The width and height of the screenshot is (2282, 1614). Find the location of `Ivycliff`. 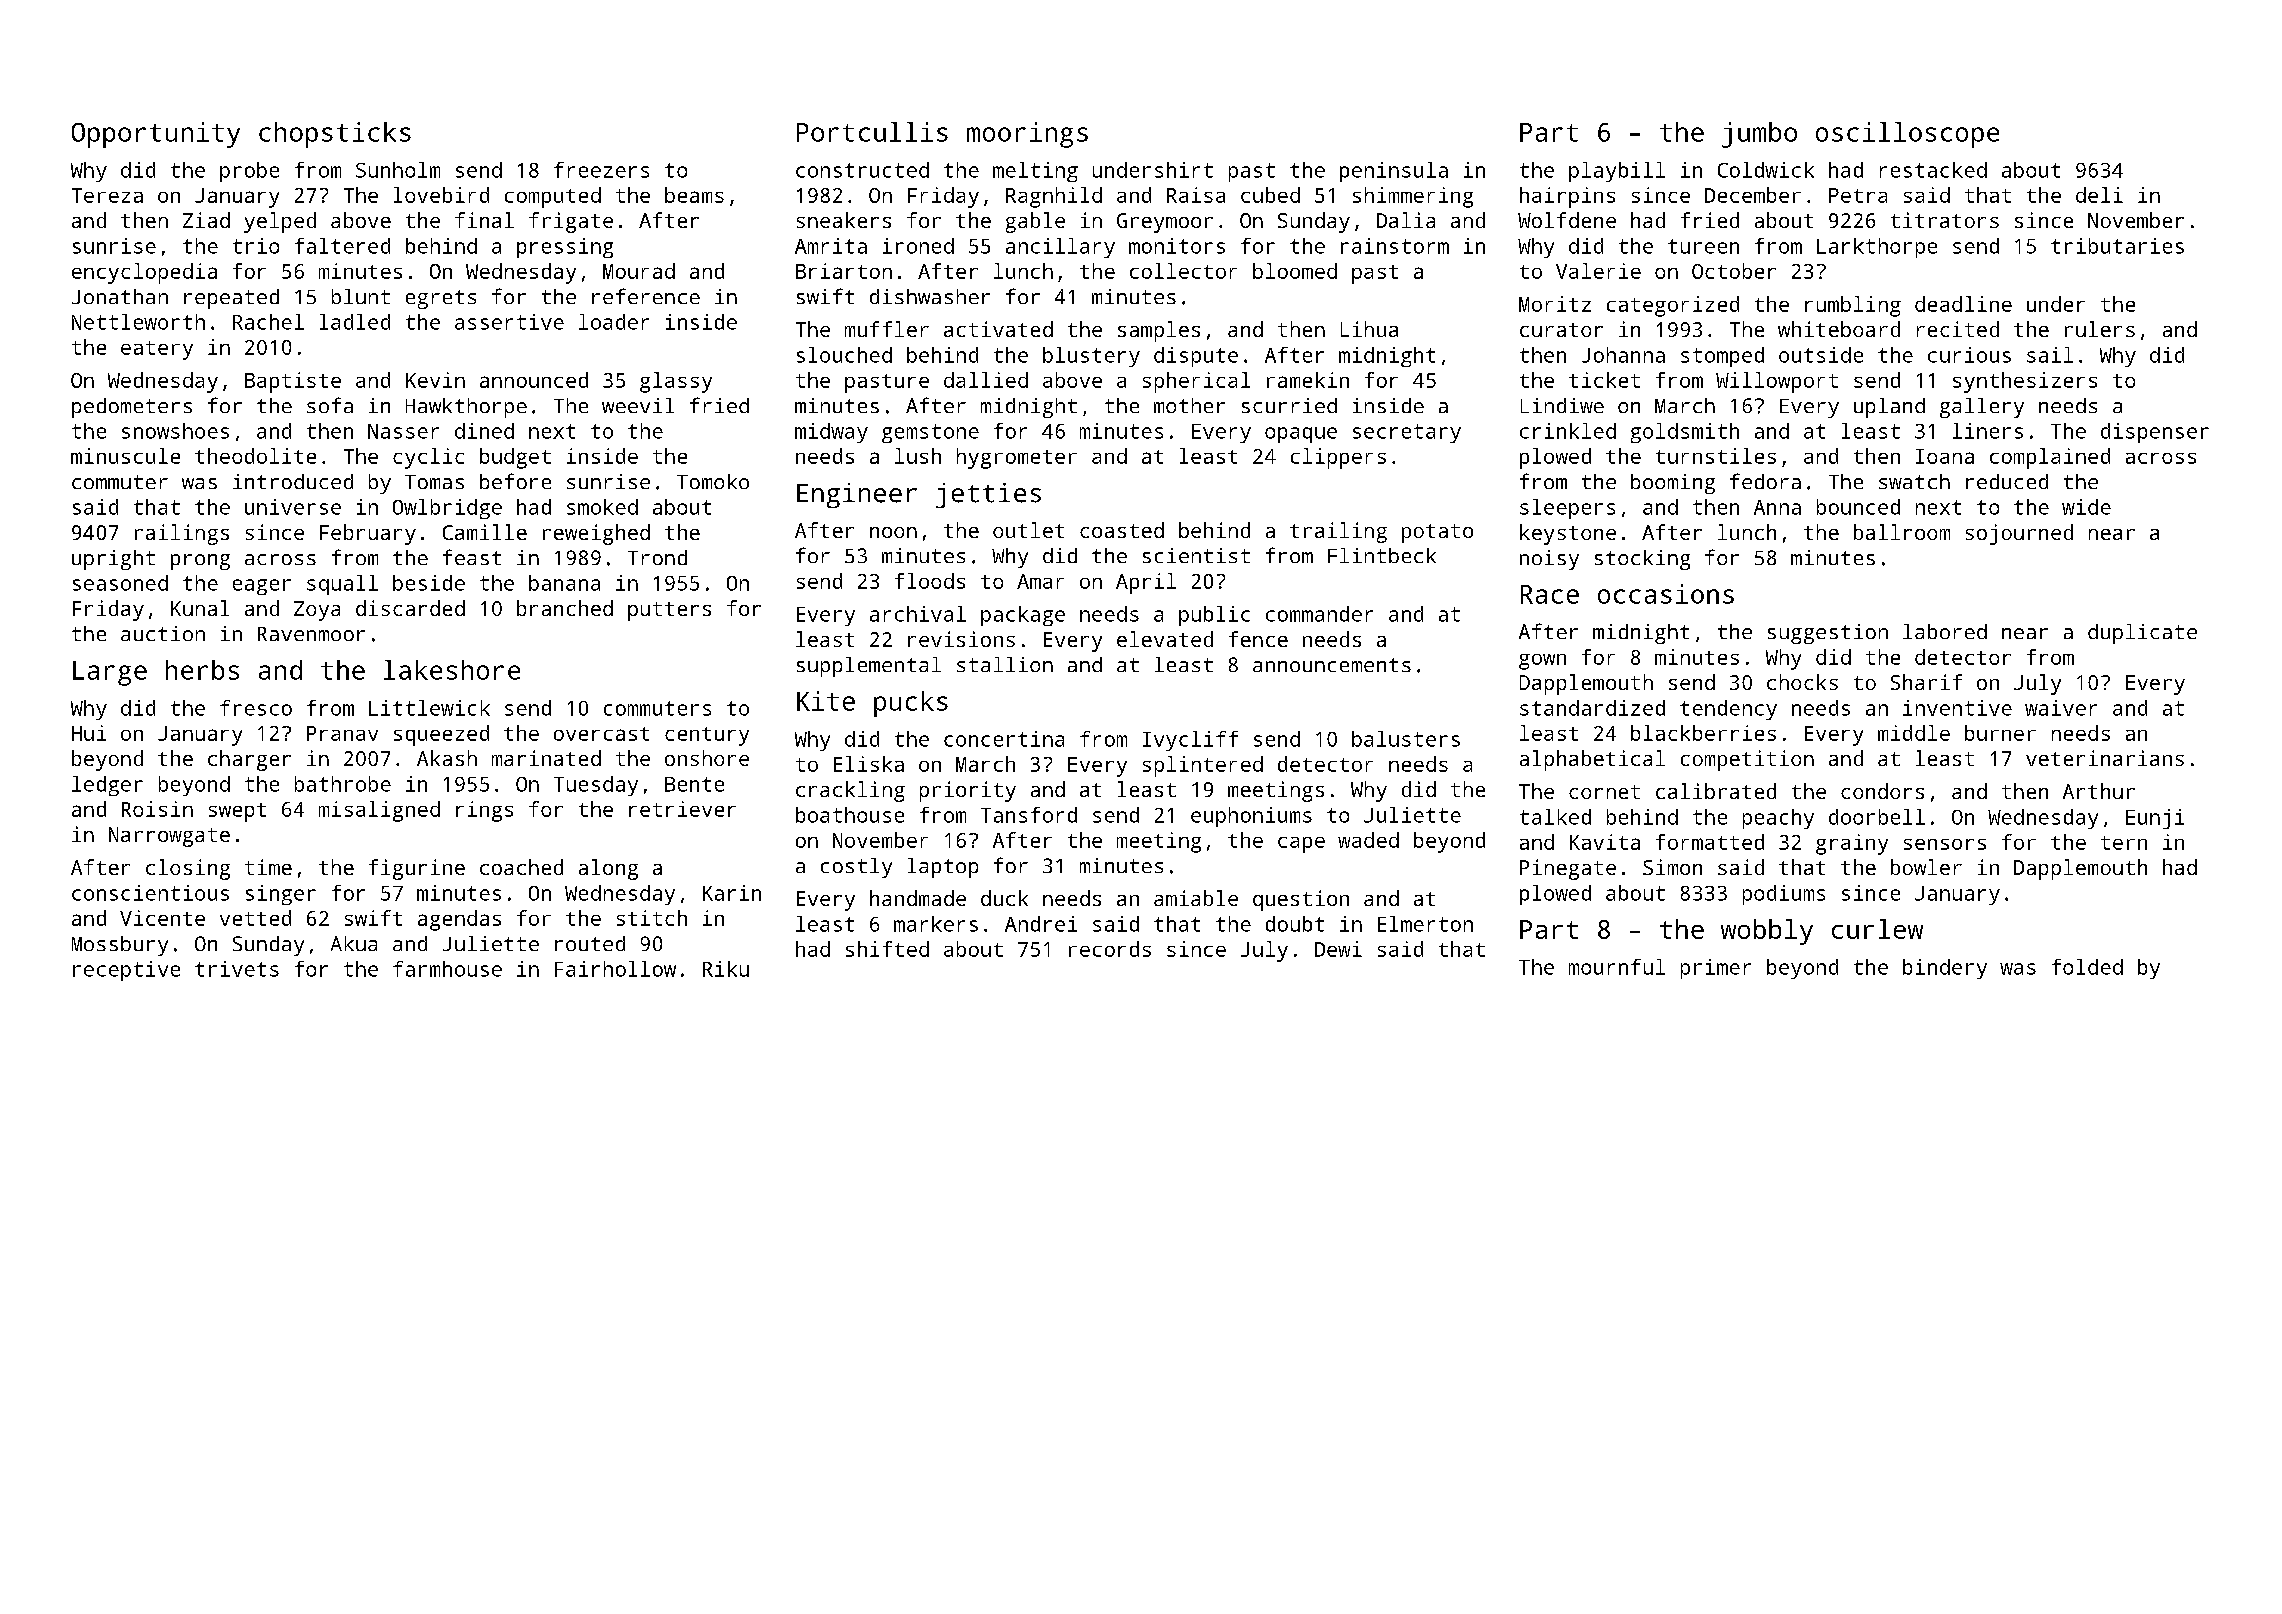

Ivycliff is located at coordinates (1190, 741).
